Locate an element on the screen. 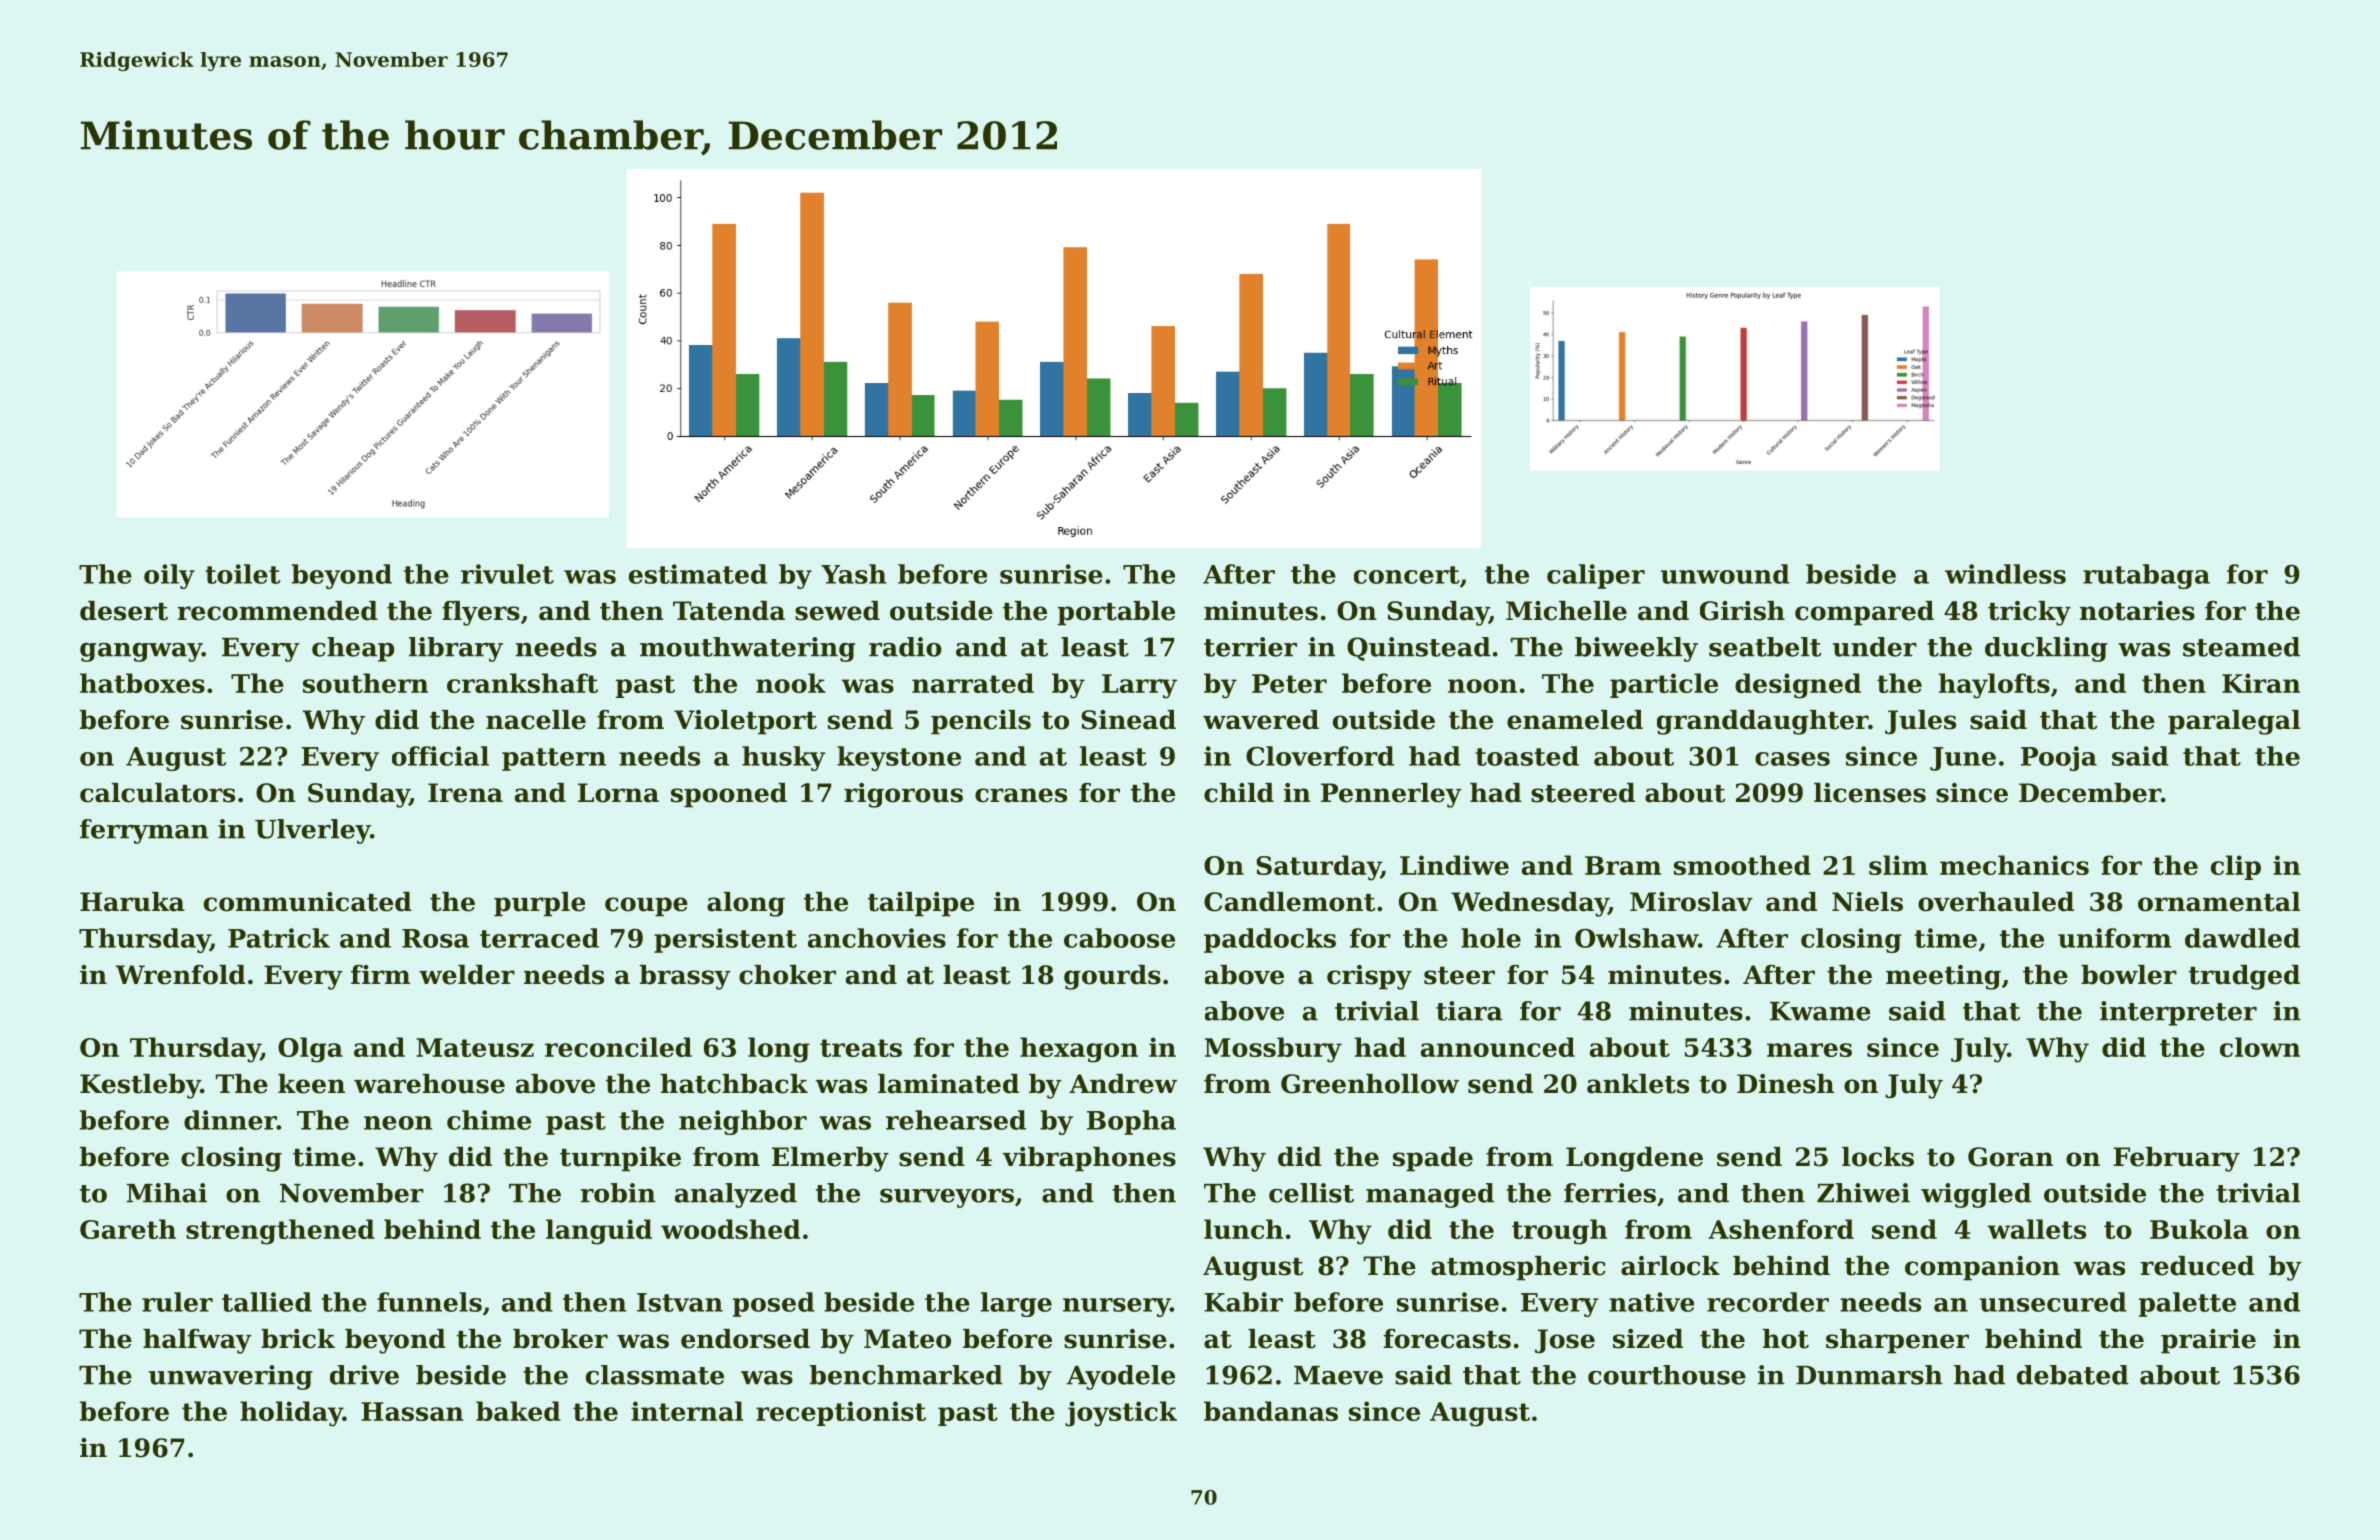 The width and height of the screenshot is (2380, 1540). trough is located at coordinates (1559, 1232).
